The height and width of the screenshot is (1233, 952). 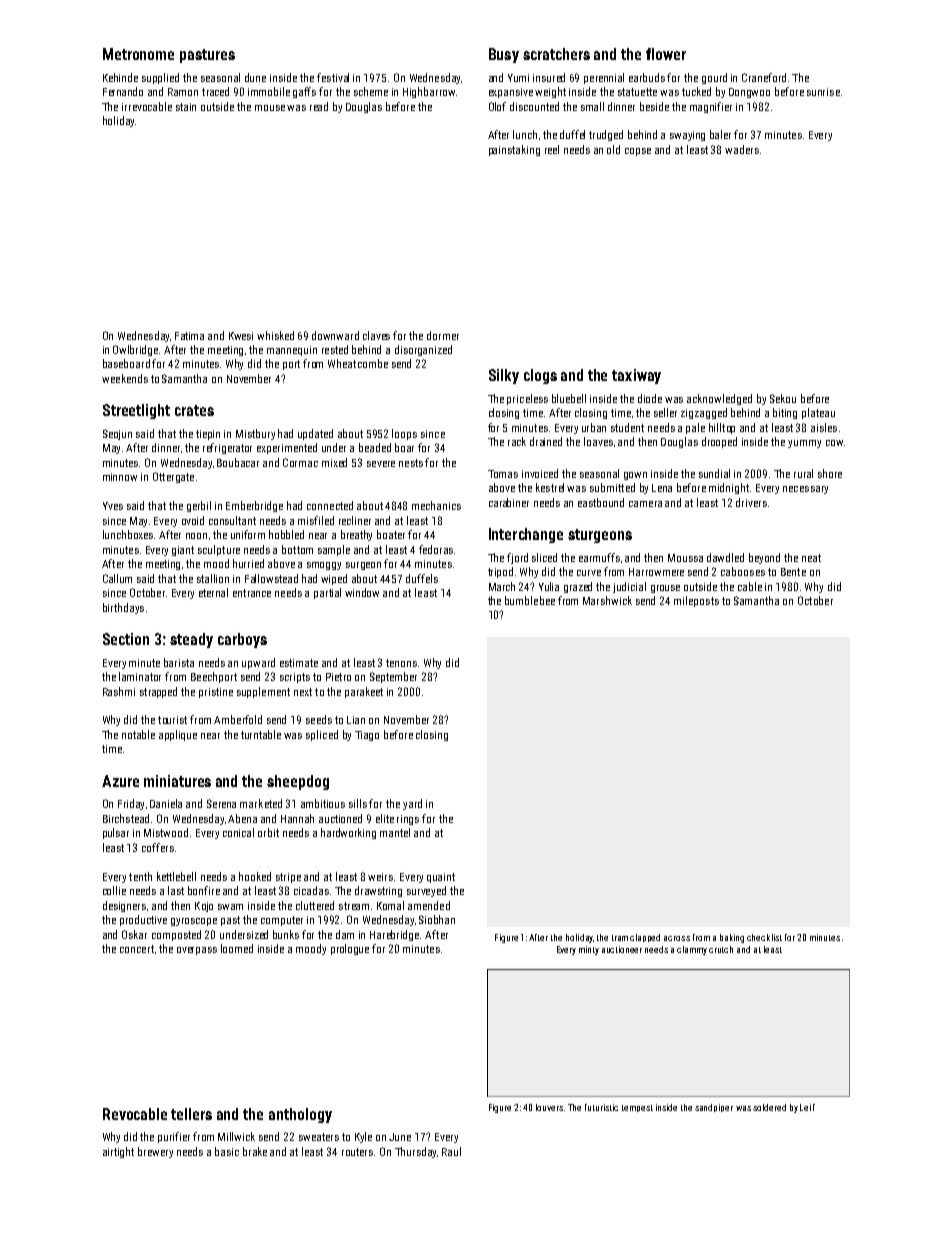 I want to click on hardworking, so click(x=348, y=833).
